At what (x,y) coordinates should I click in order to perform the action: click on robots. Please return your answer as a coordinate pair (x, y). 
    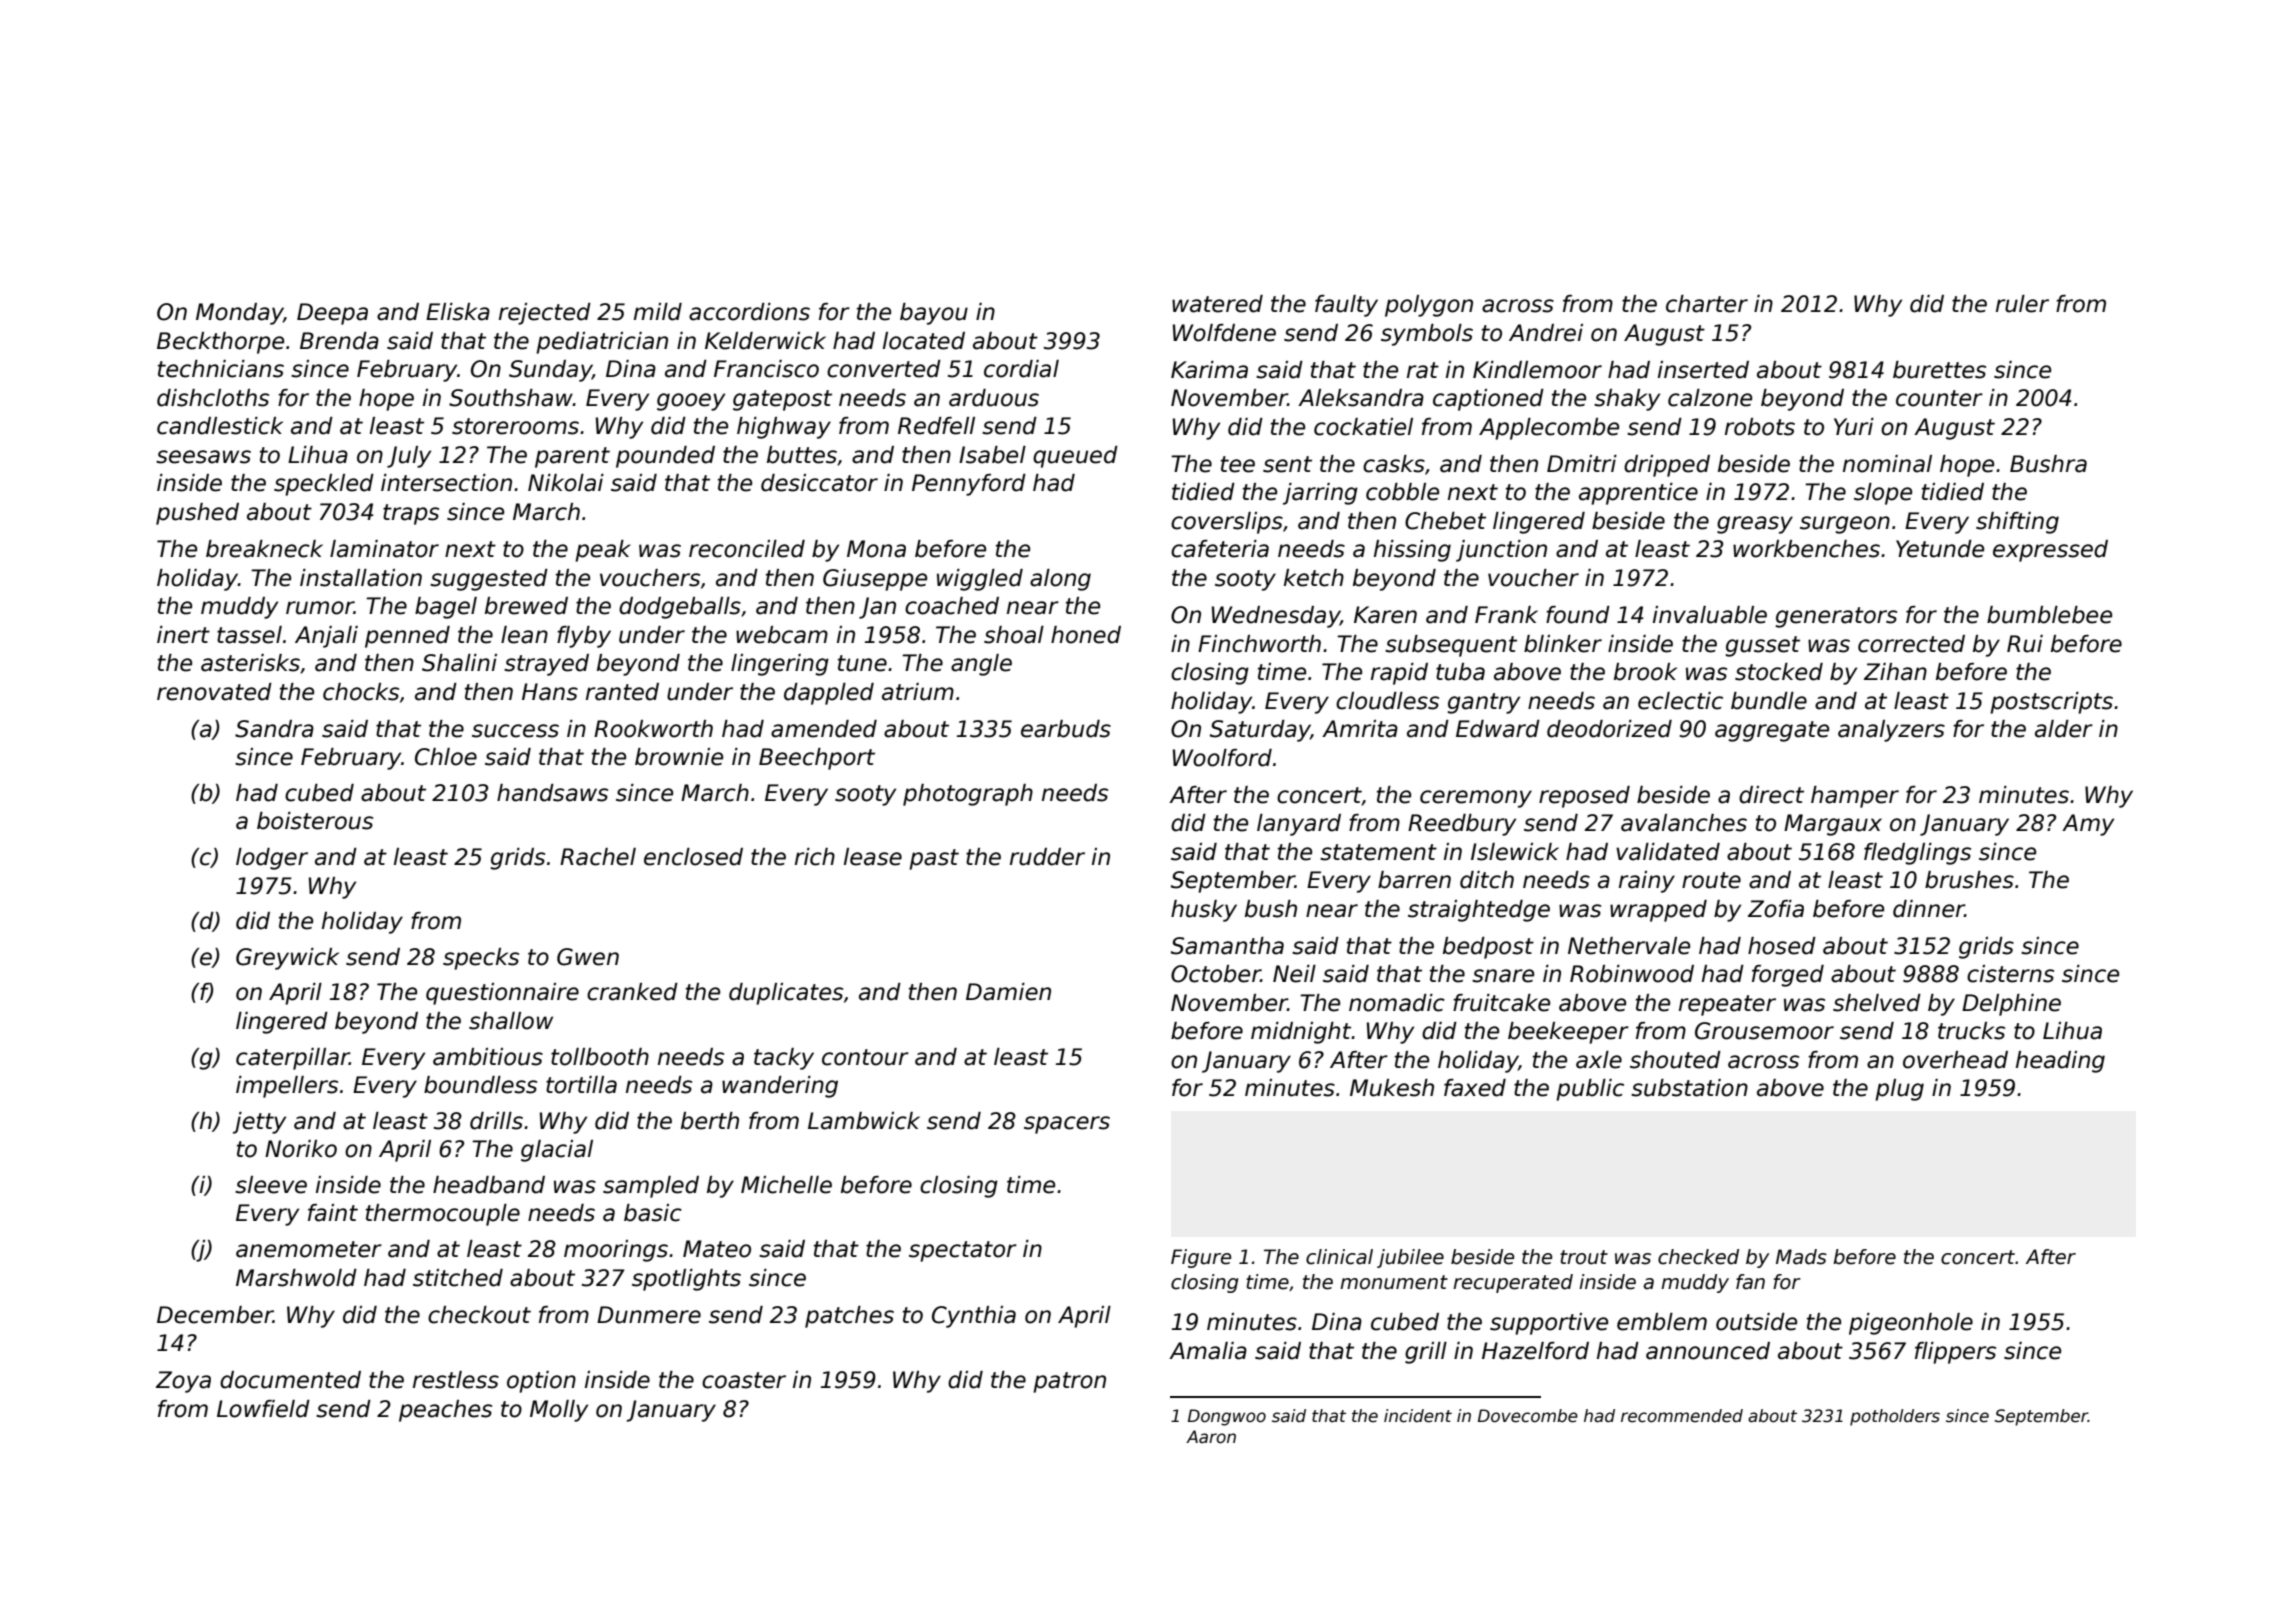
    Looking at the image, I should click on (1760, 427).
